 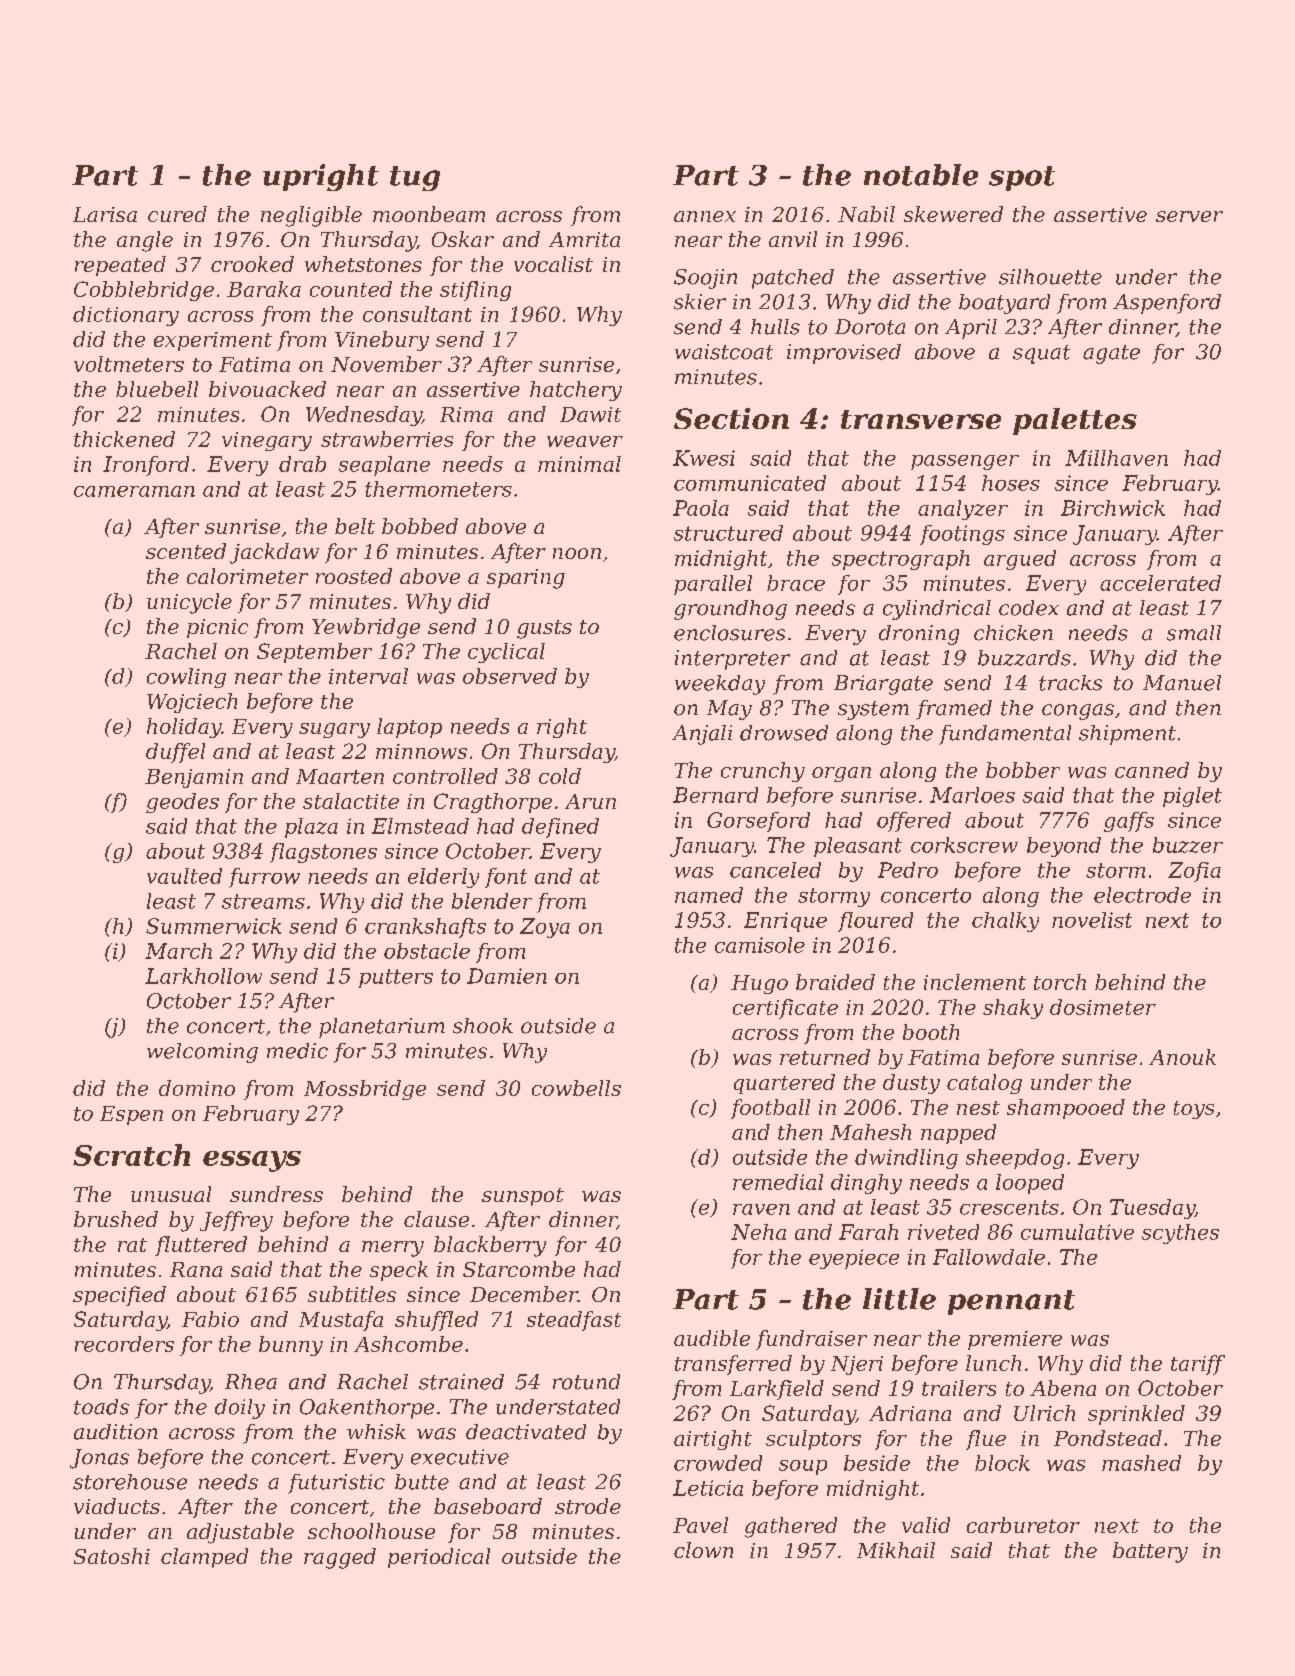 What do you see at coordinates (311, 216) in the screenshot?
I see `negligible` at bounding box center [311, 216].
